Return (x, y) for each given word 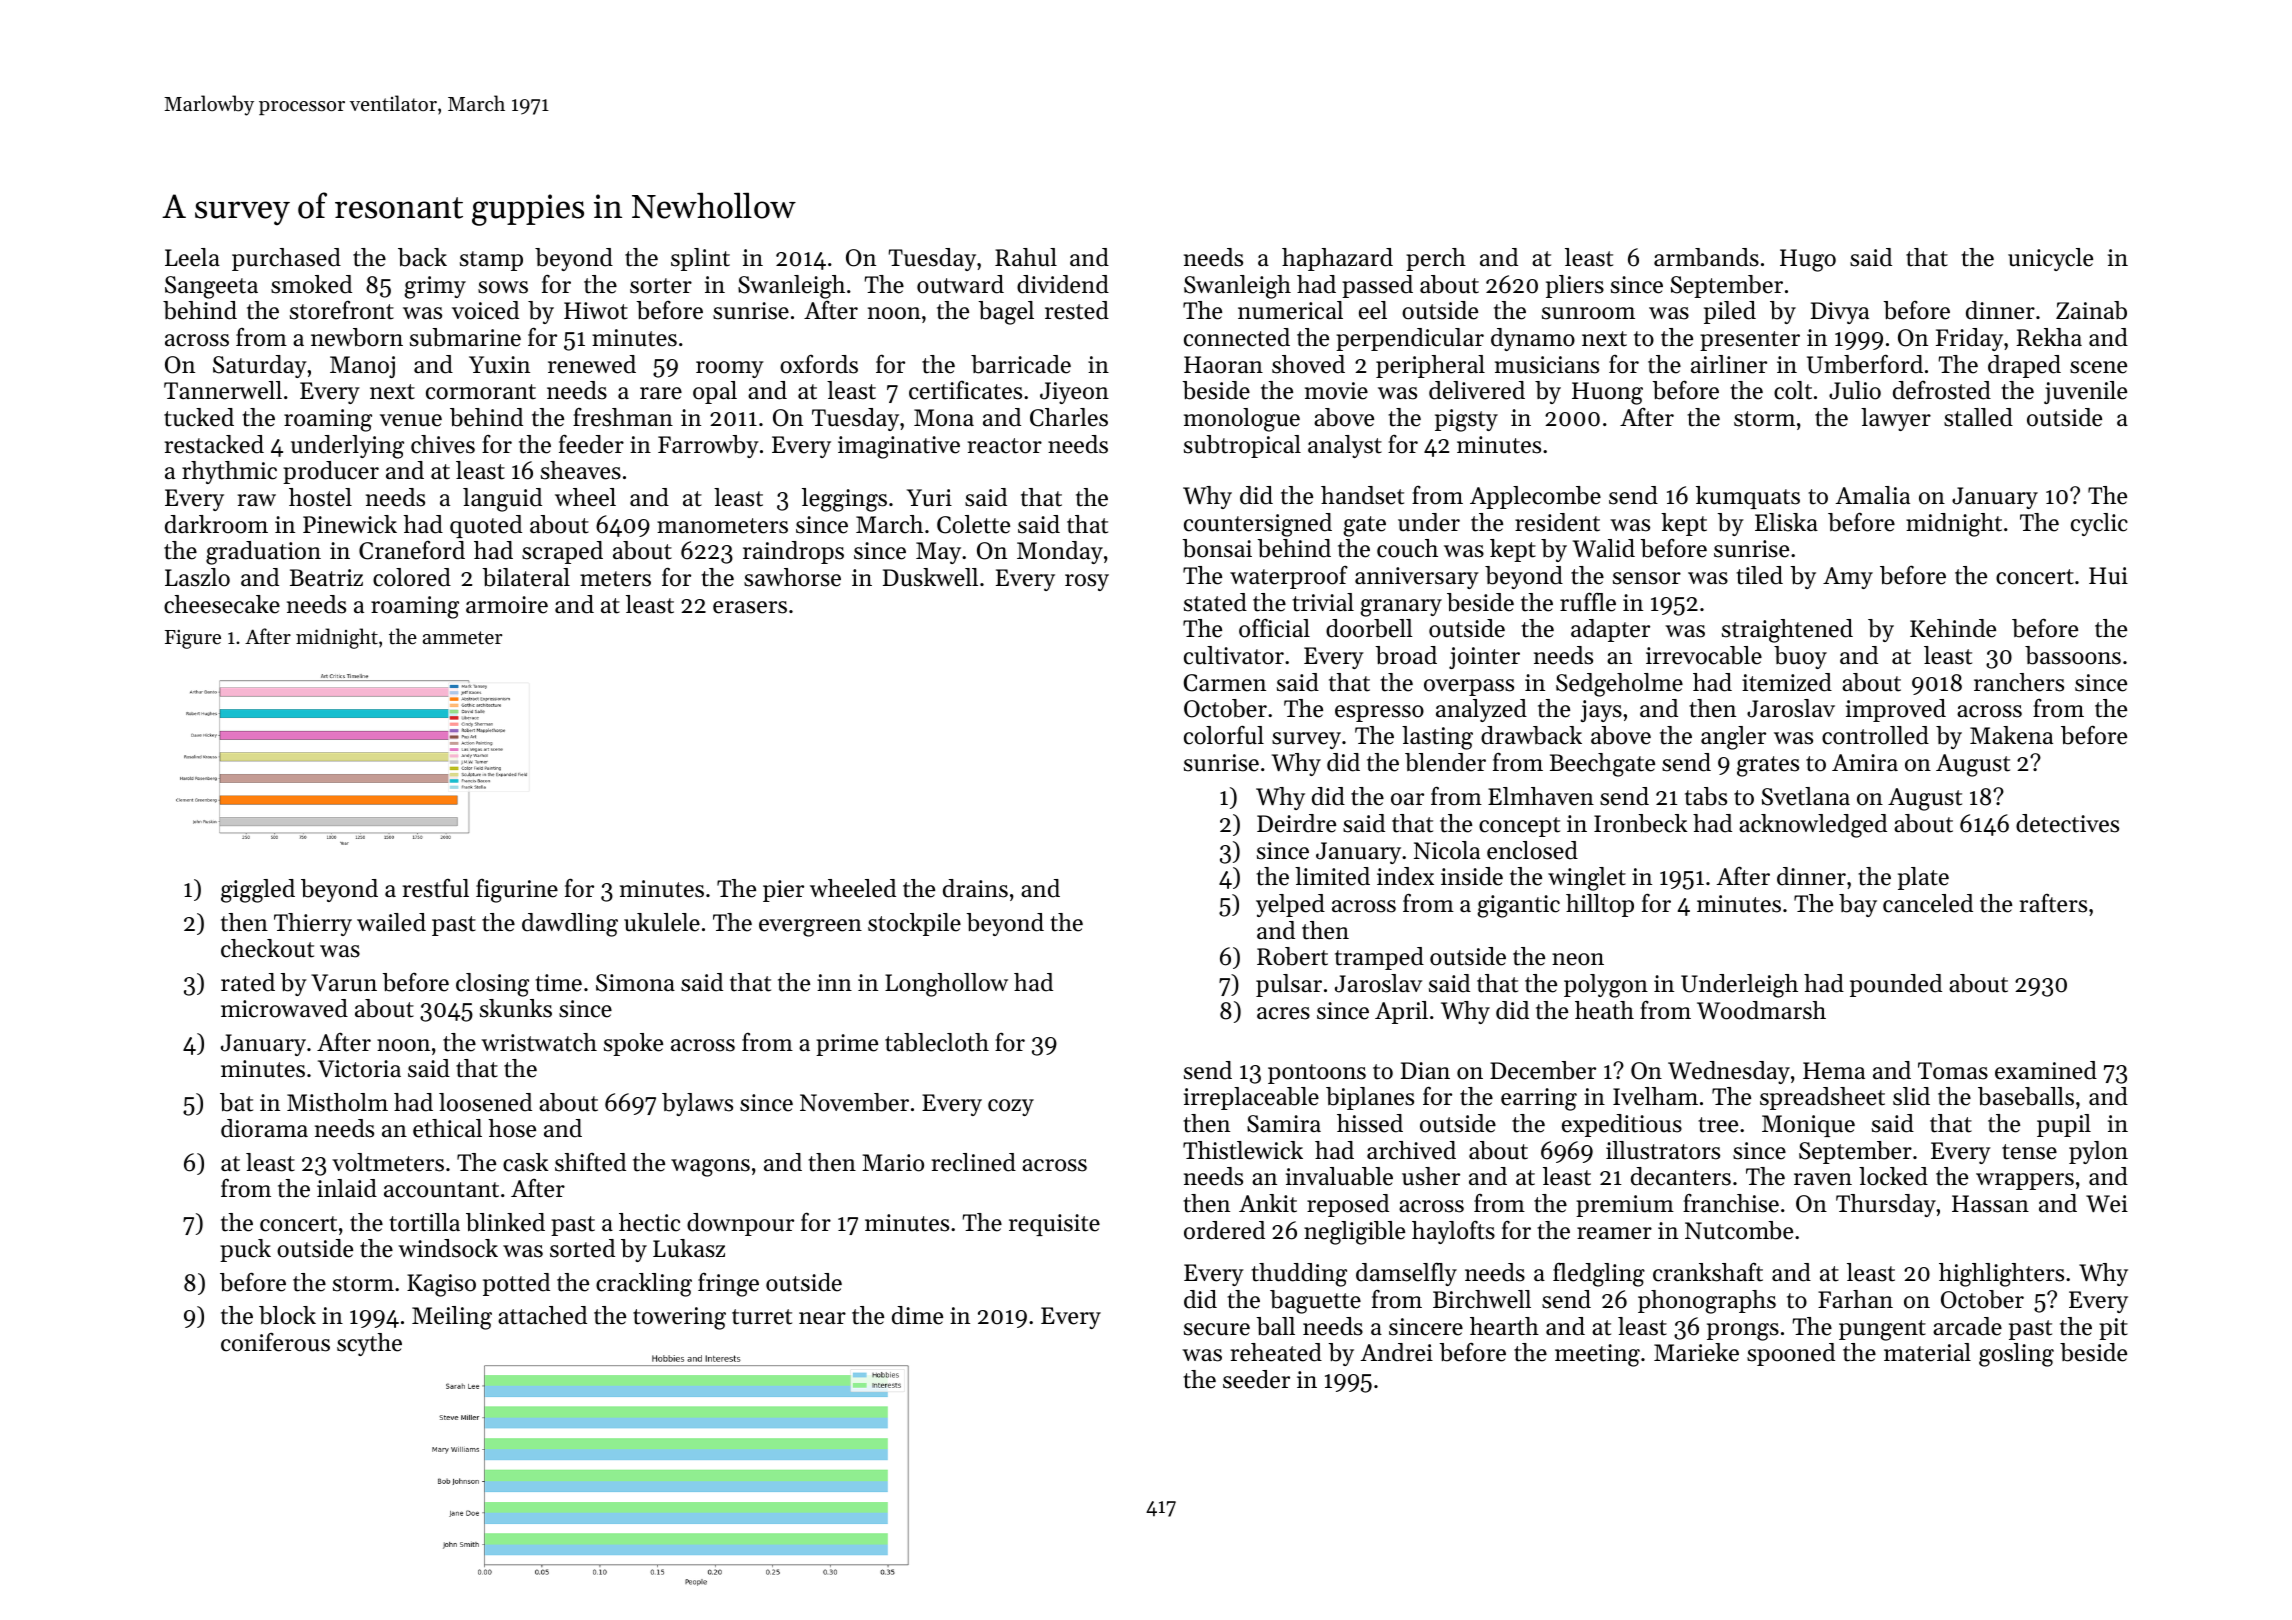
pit (2113, 1329)
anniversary (1417, 578)
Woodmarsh (1761, 1010)
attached (542, 1315)
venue (411, 420)
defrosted (1942, 390)
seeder (1256, 1379)
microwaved (284, 1008)
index (1405, 876)
